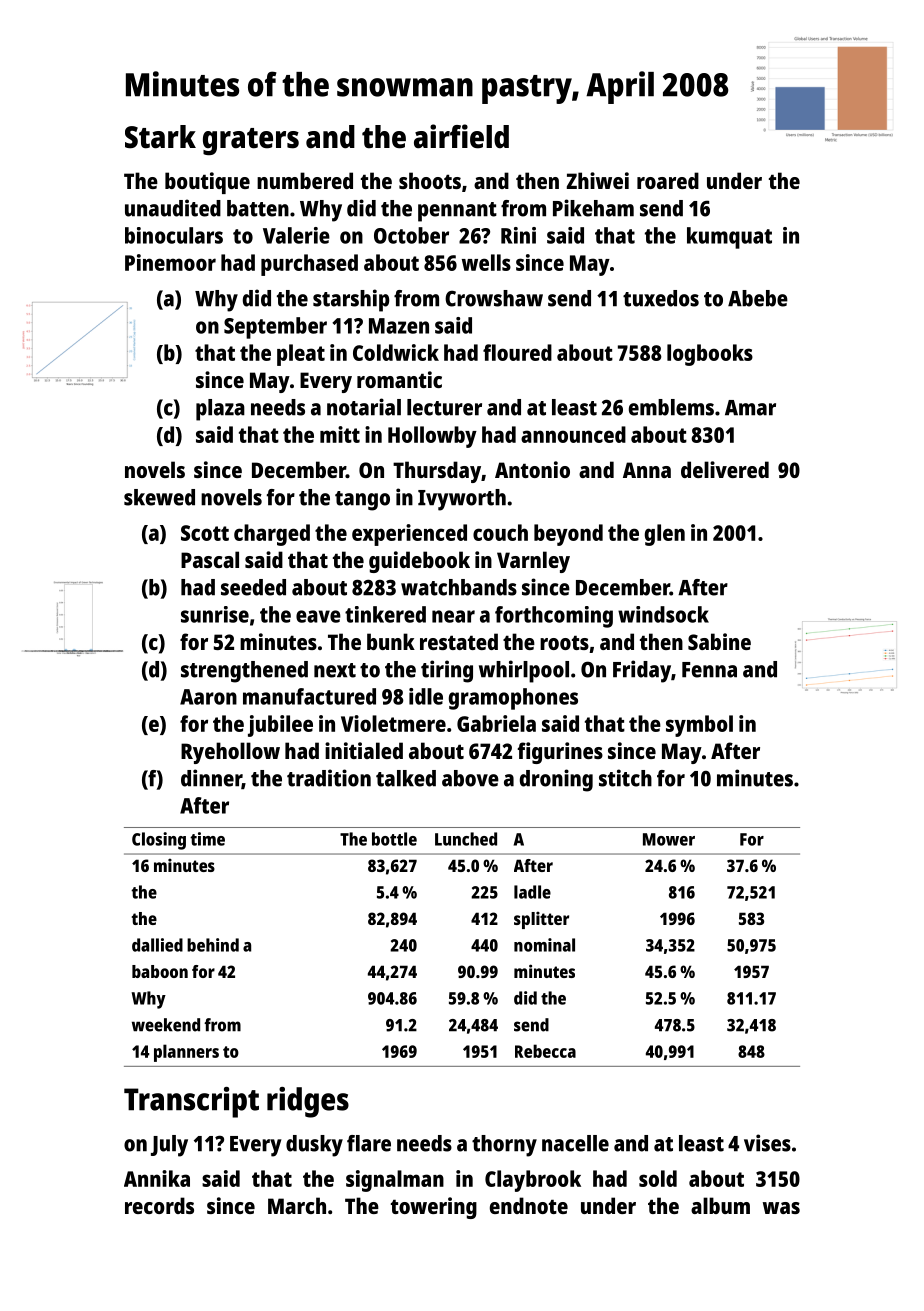  I want to click on graters, so click(251, 141).
